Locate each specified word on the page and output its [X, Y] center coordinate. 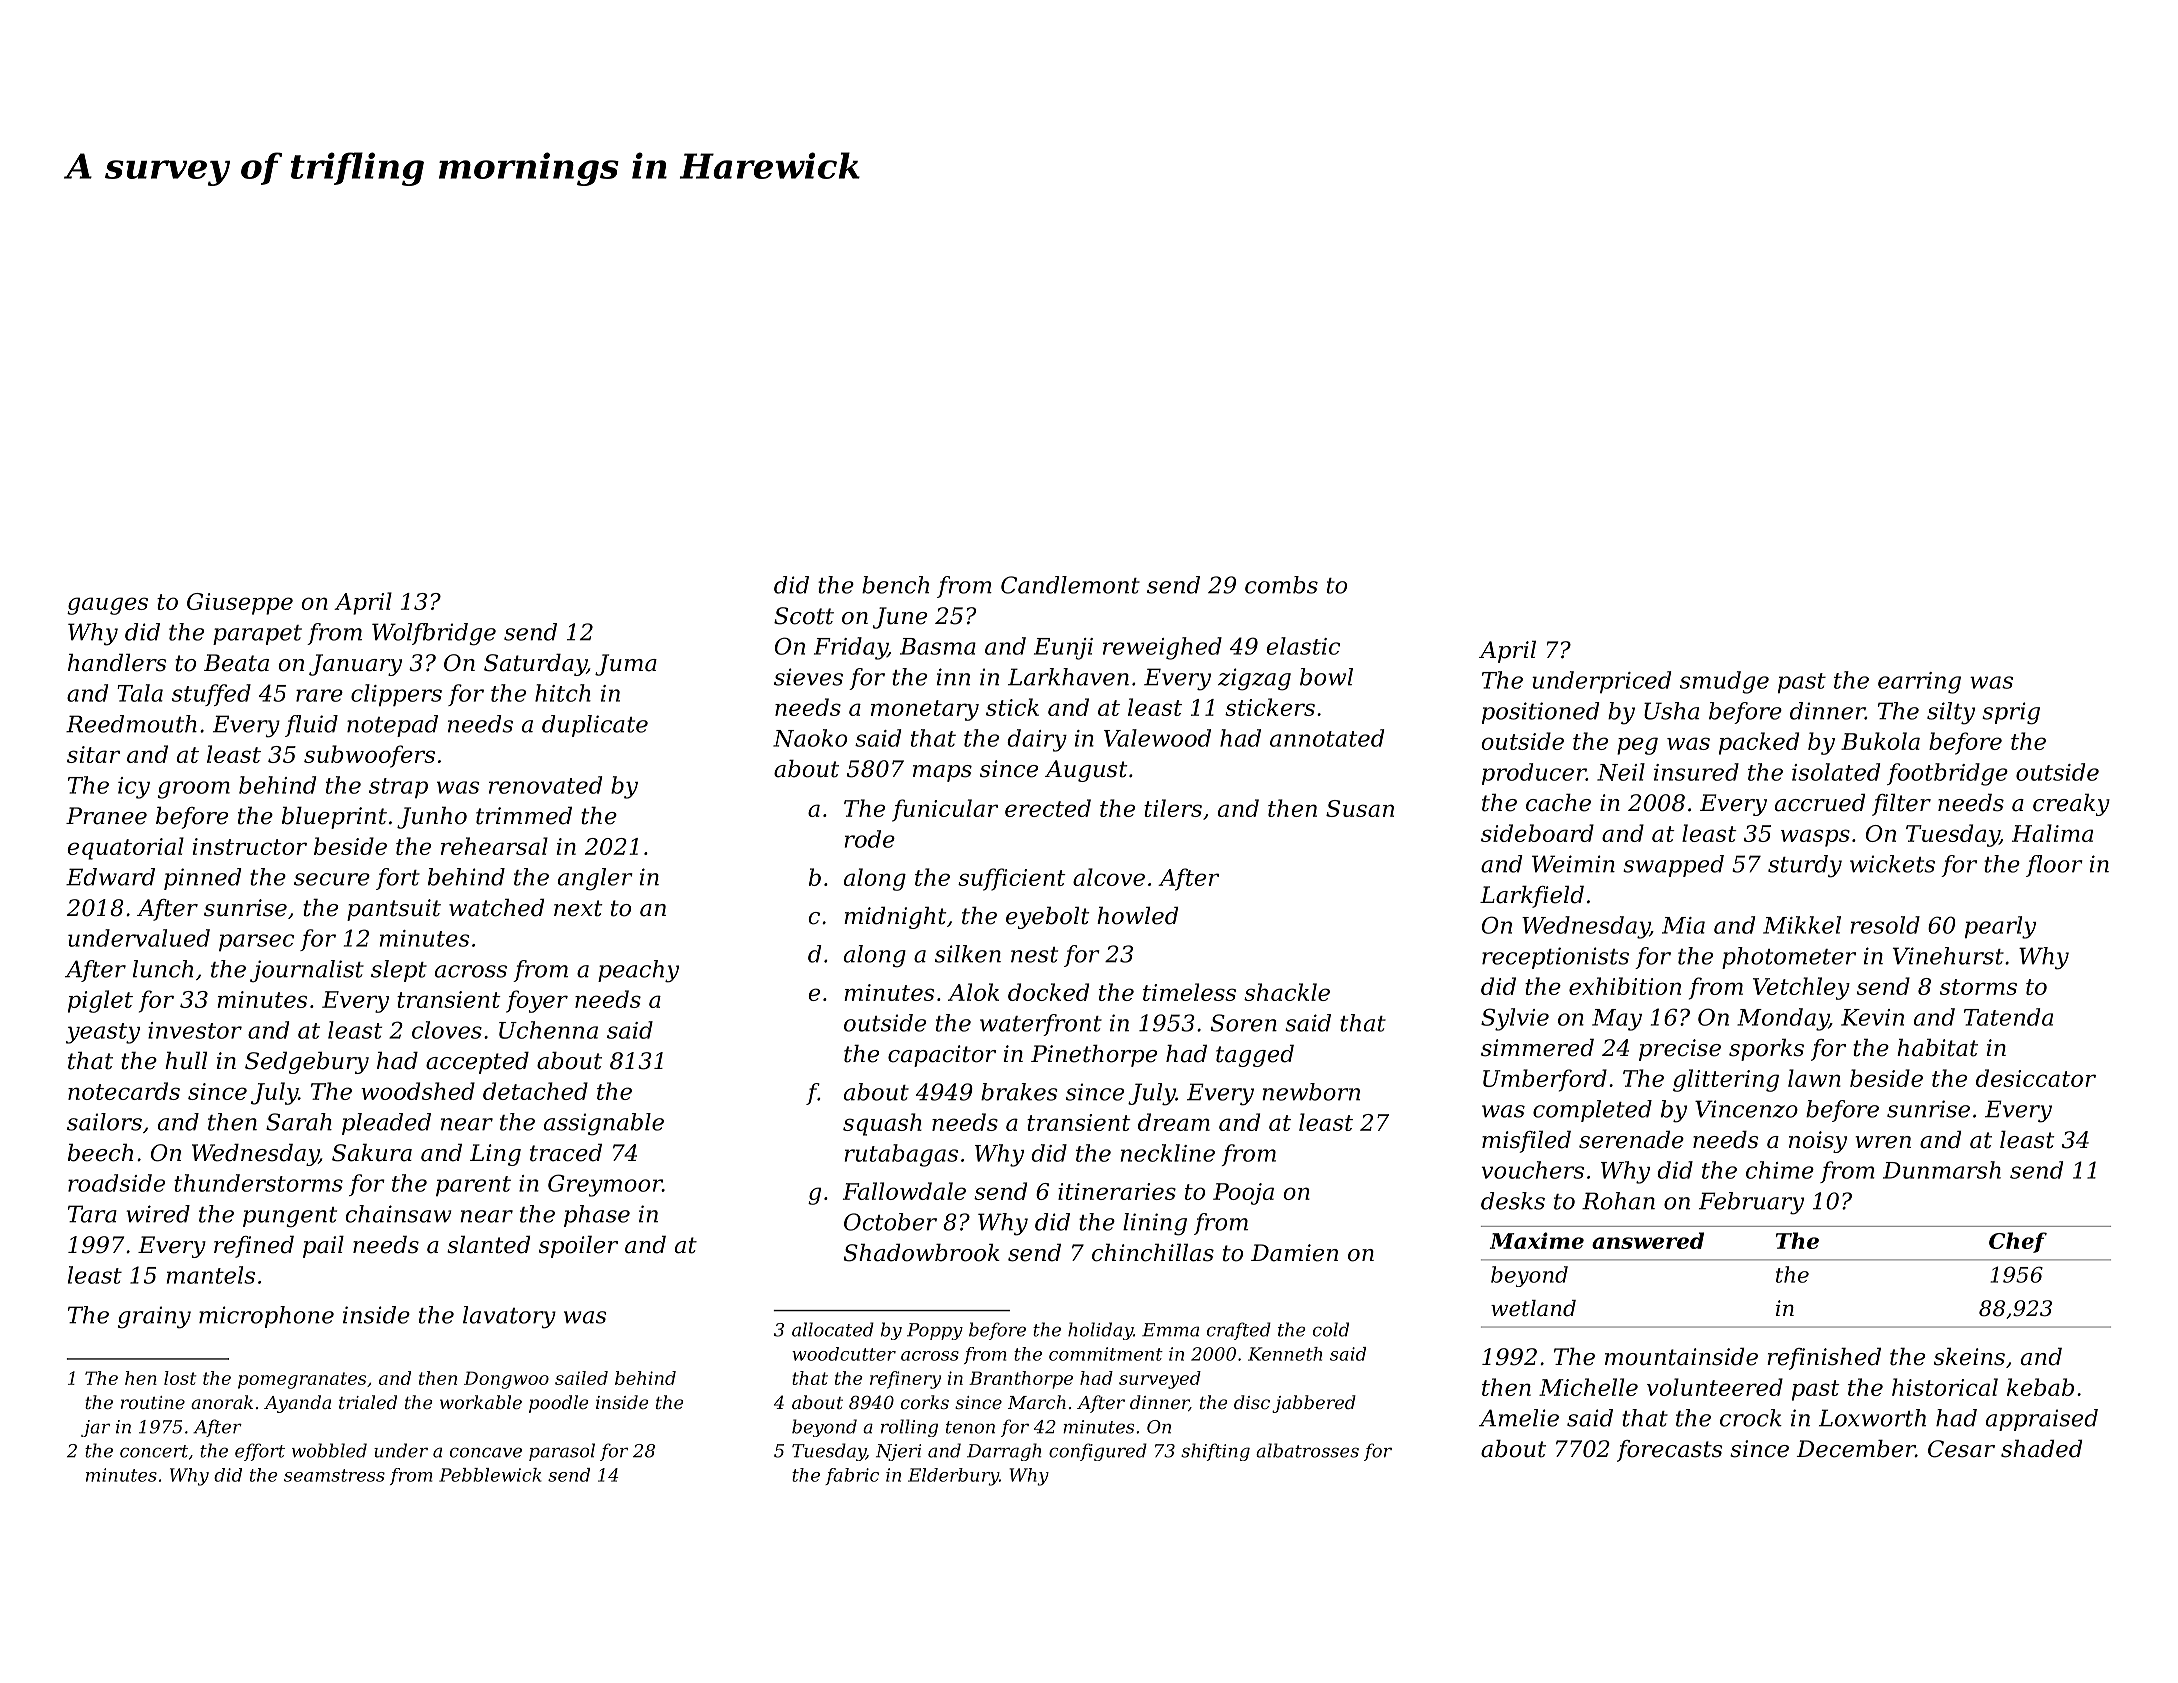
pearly [2000, 927]
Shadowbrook [922, 1253]
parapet [257, 635]
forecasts [1669, 1451]
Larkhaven [1068, 677]
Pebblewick [490, 1475]
